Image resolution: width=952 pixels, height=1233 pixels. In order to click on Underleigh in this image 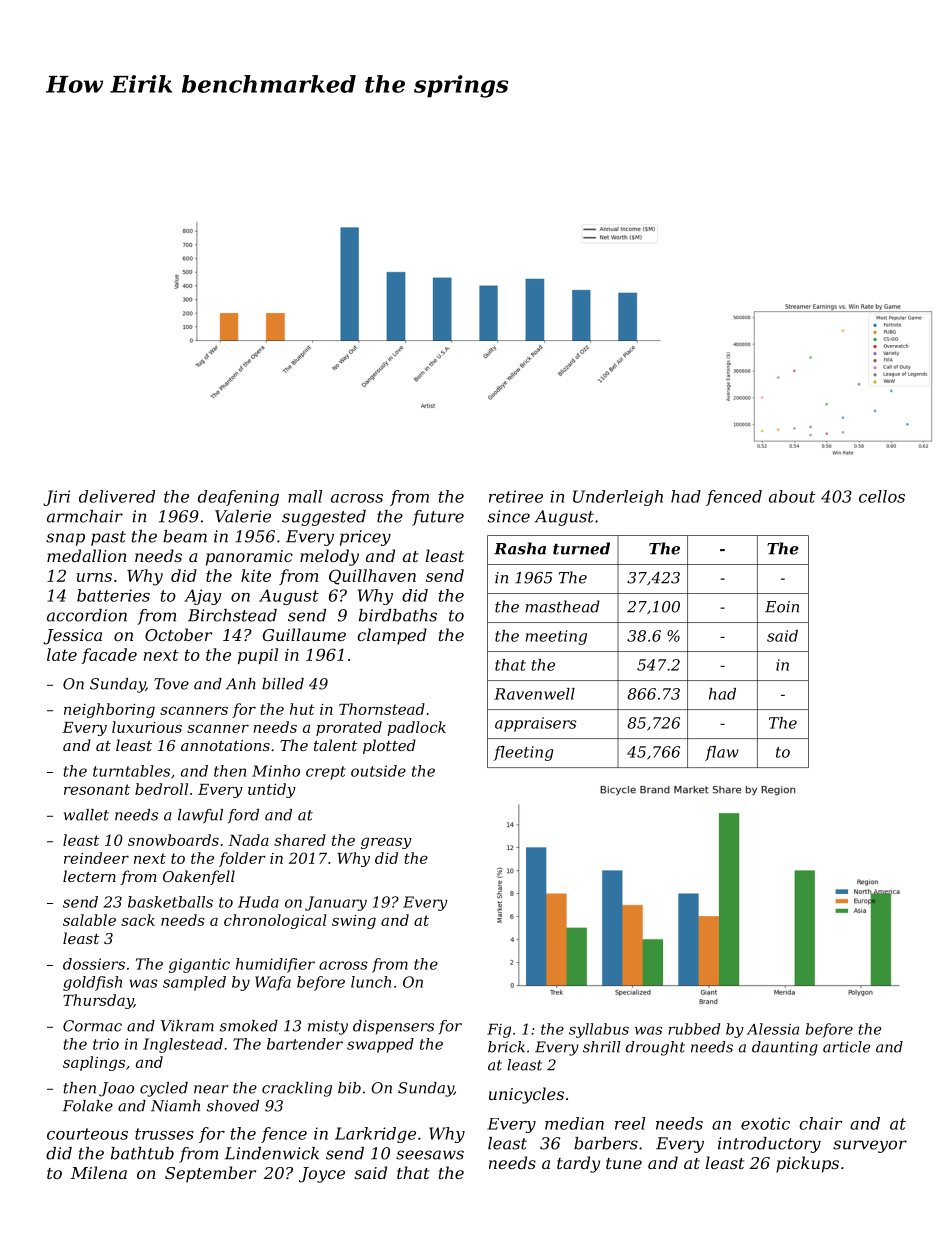, I will do `click(618, 498)`.
